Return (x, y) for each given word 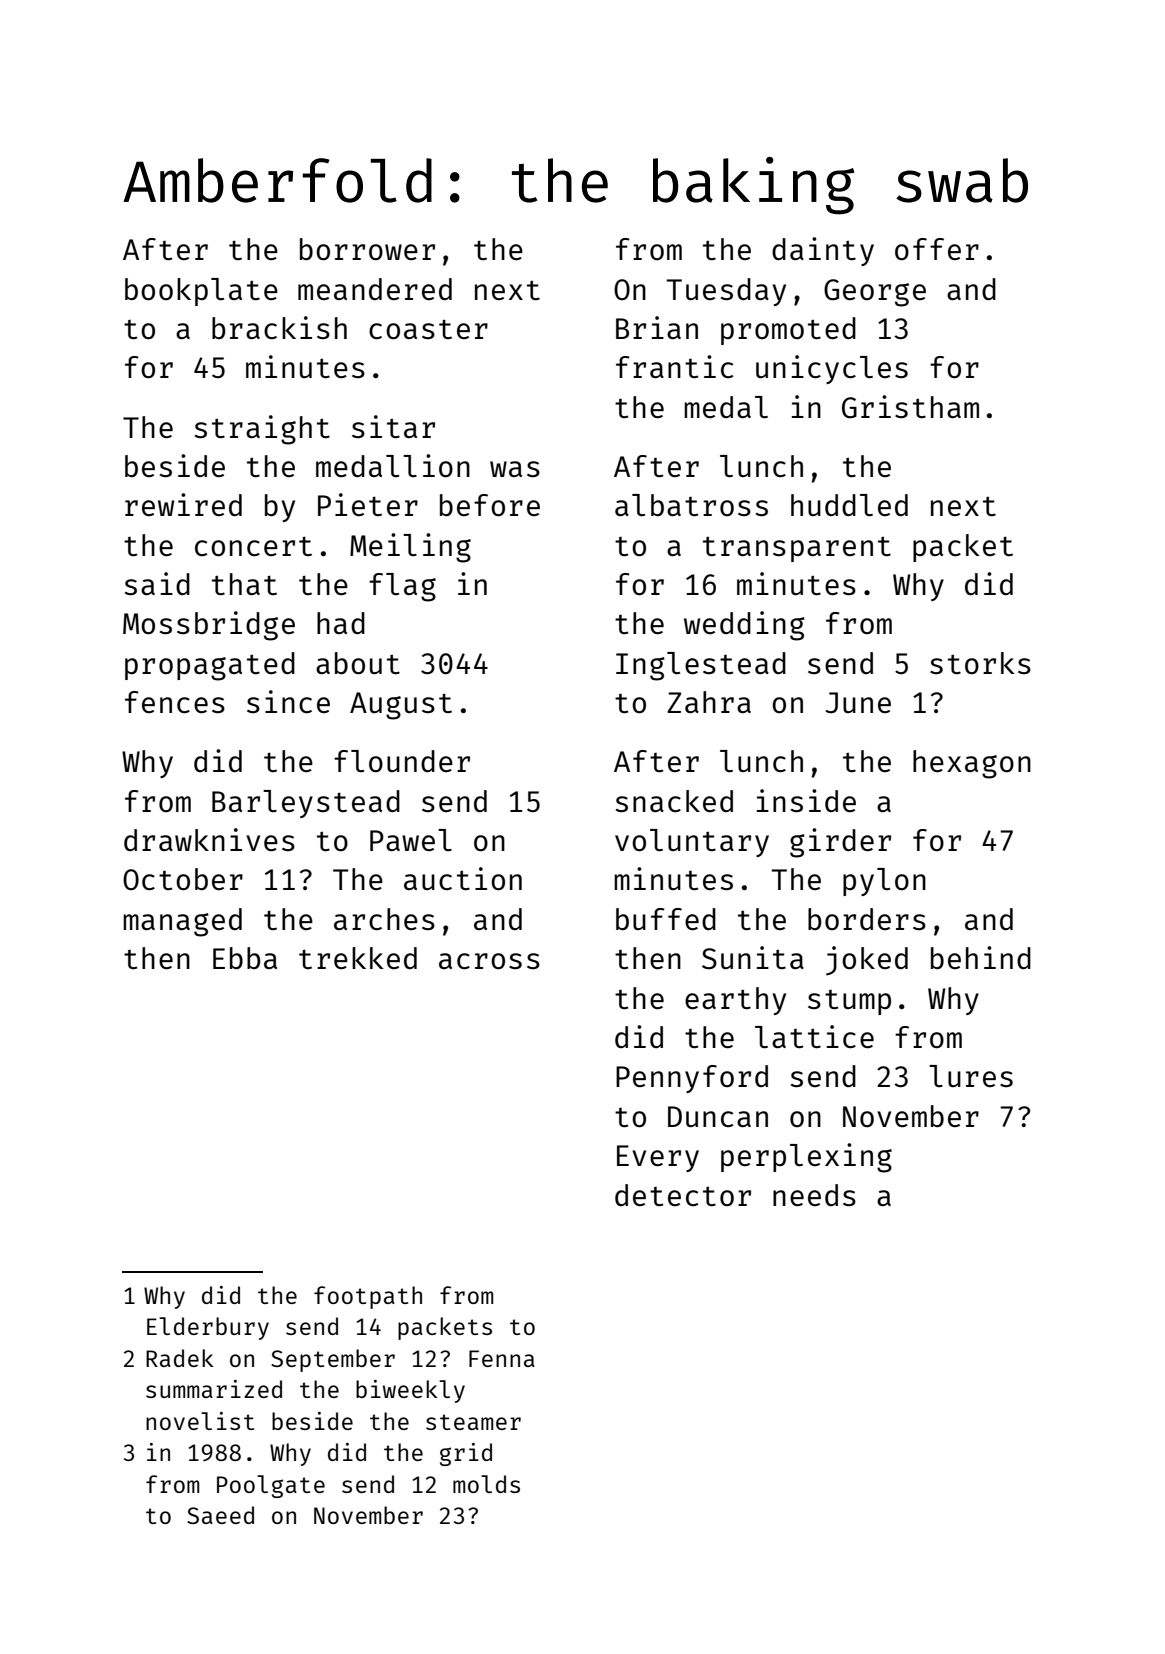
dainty (823, 251)
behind (981, 957)
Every (658, 1158)
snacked (674, 801)
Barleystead (306, 804)
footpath (368, 1297)
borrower (367, 249)
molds (486, 1484)
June (858, 702)
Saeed (220, 1515)
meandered (375, 289)
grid (466, 1454)
